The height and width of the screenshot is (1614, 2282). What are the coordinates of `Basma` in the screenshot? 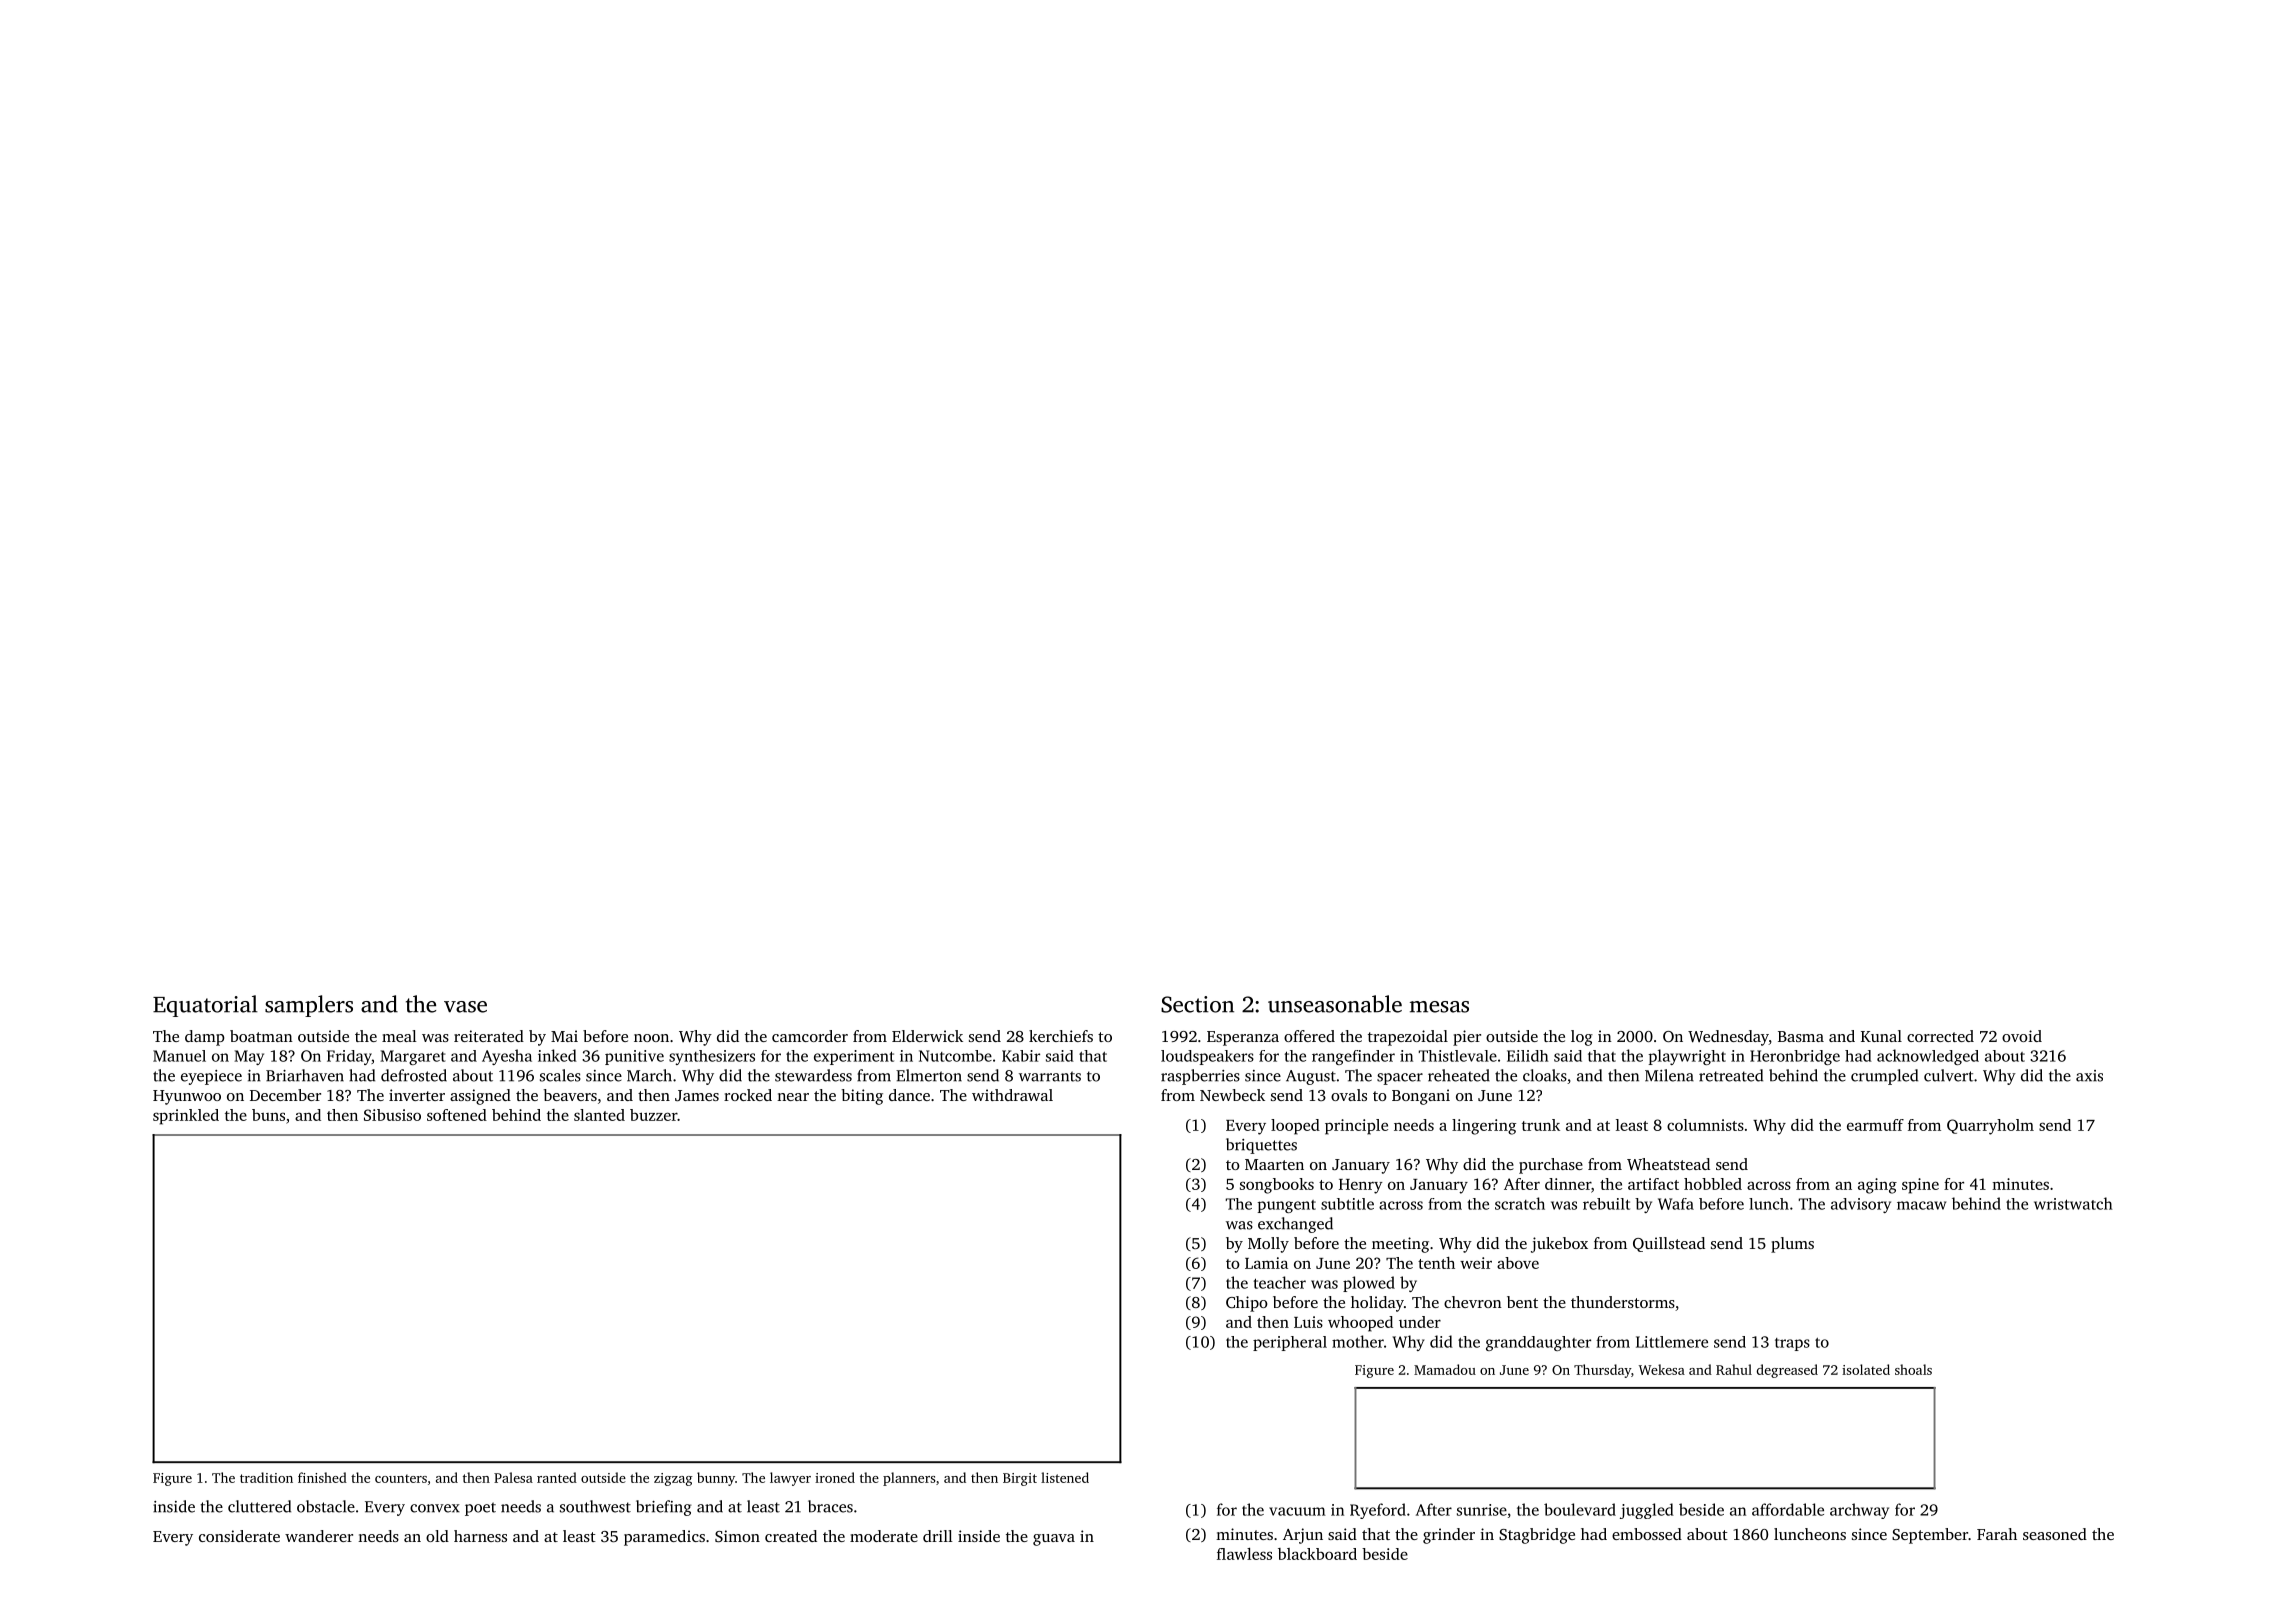 It's located at (1801, 1036).
